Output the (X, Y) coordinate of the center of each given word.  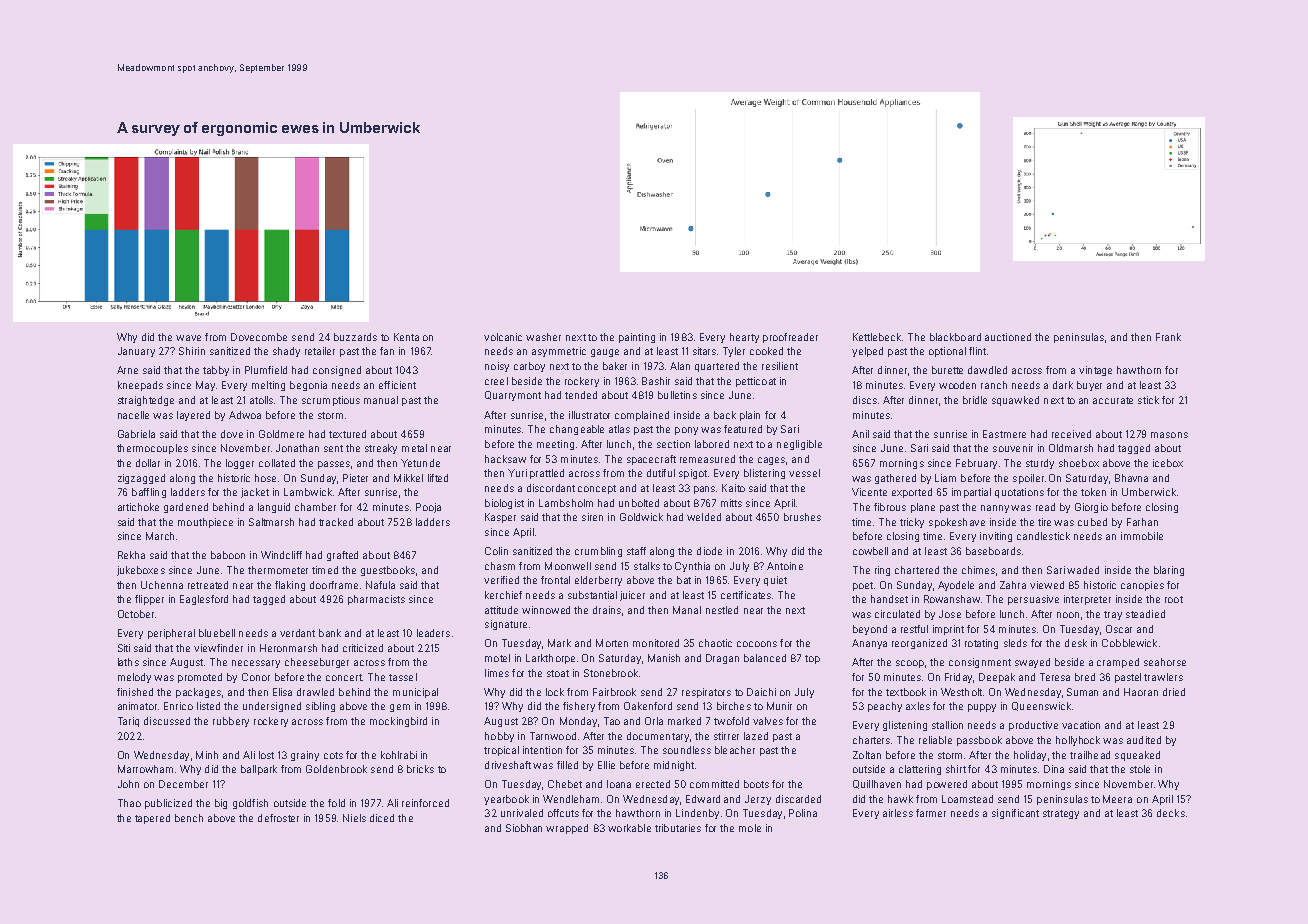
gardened (186, 508)
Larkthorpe (550, 659)
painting (637, 338)
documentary (658, 737)
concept (597, 489)
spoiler (1028, 479)
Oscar (1119, 629)
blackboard (955, 337)
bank (330, 633)
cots (333, 755)
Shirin (192, 351)
